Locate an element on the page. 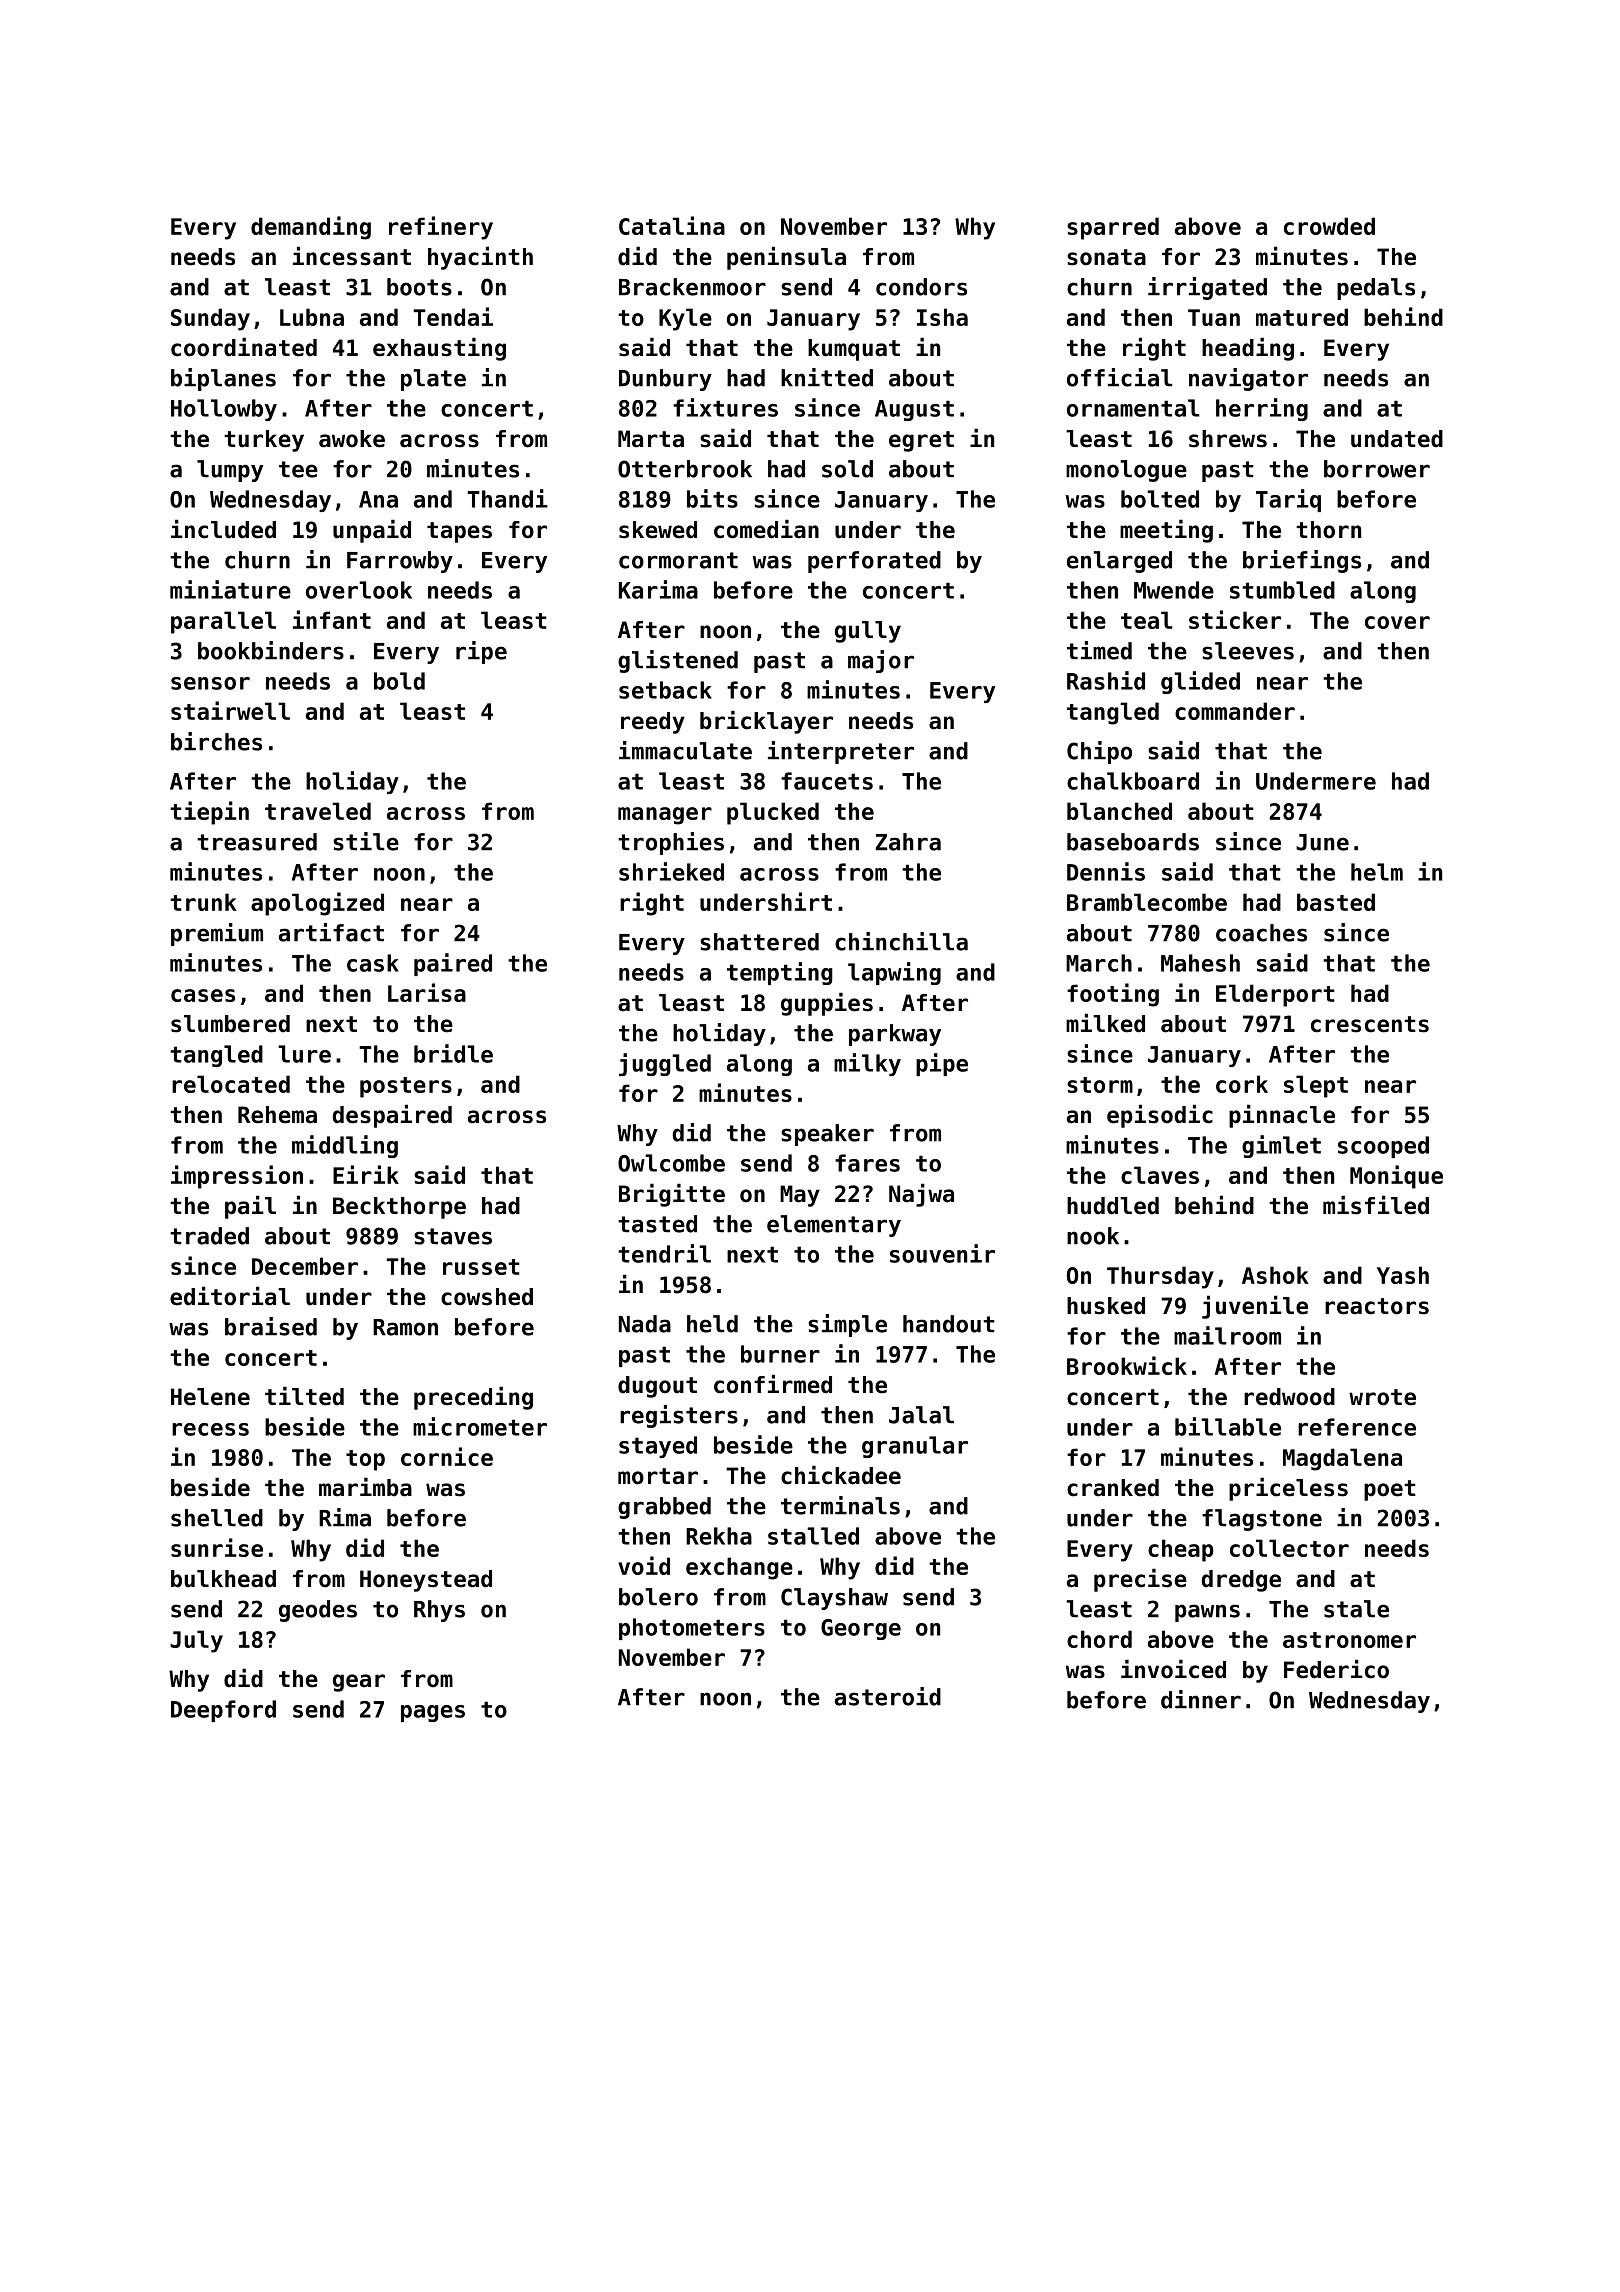  geodes is located at coordinates (318, 1611).
